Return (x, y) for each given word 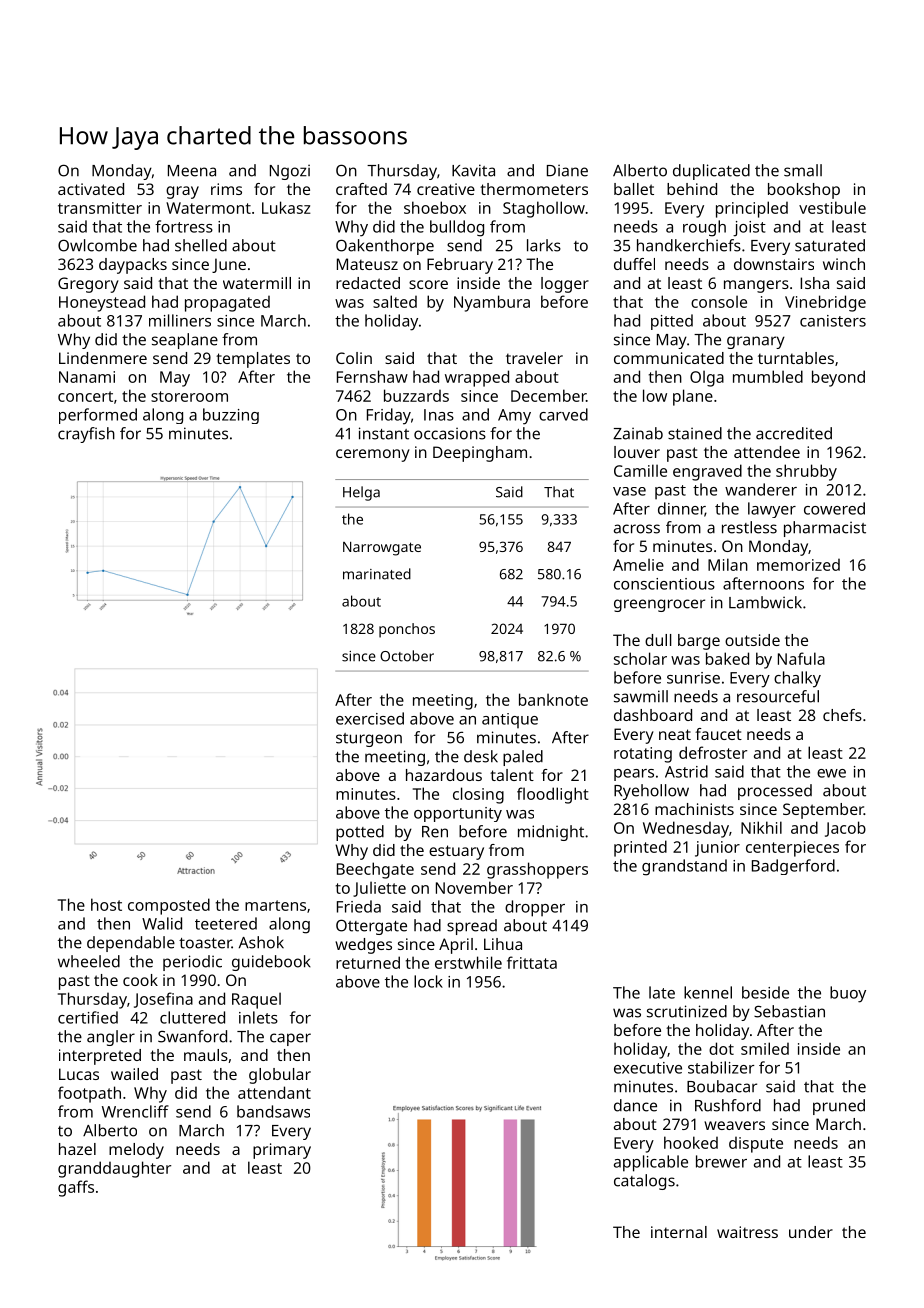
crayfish (86, 435)
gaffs (76, 1188)
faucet (718, 734)
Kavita (473, 170)
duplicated (711, 172)
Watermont (208, 208)
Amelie (638, 564)
